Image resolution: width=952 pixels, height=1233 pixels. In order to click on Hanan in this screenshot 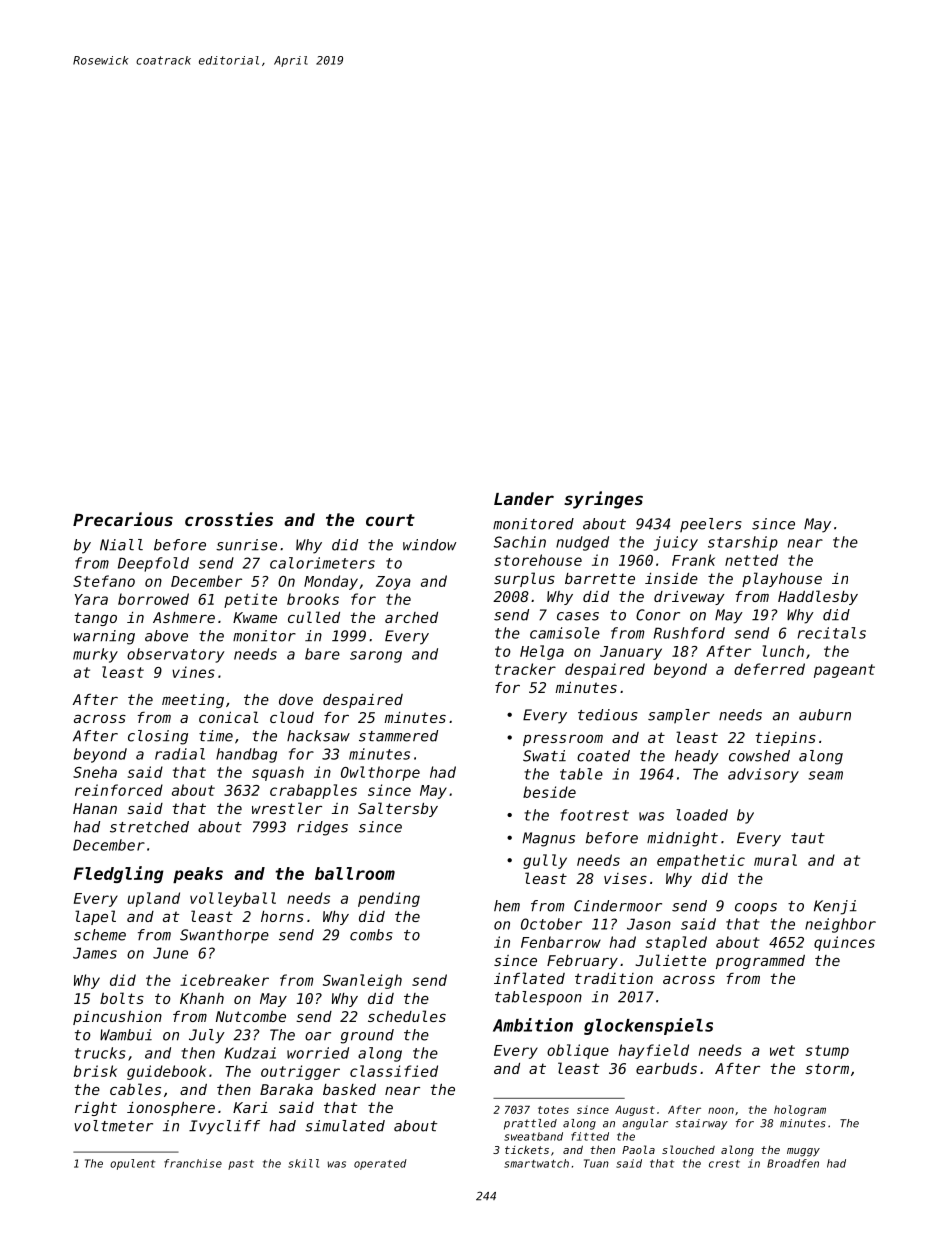, I will do `click(95, 808)`.
